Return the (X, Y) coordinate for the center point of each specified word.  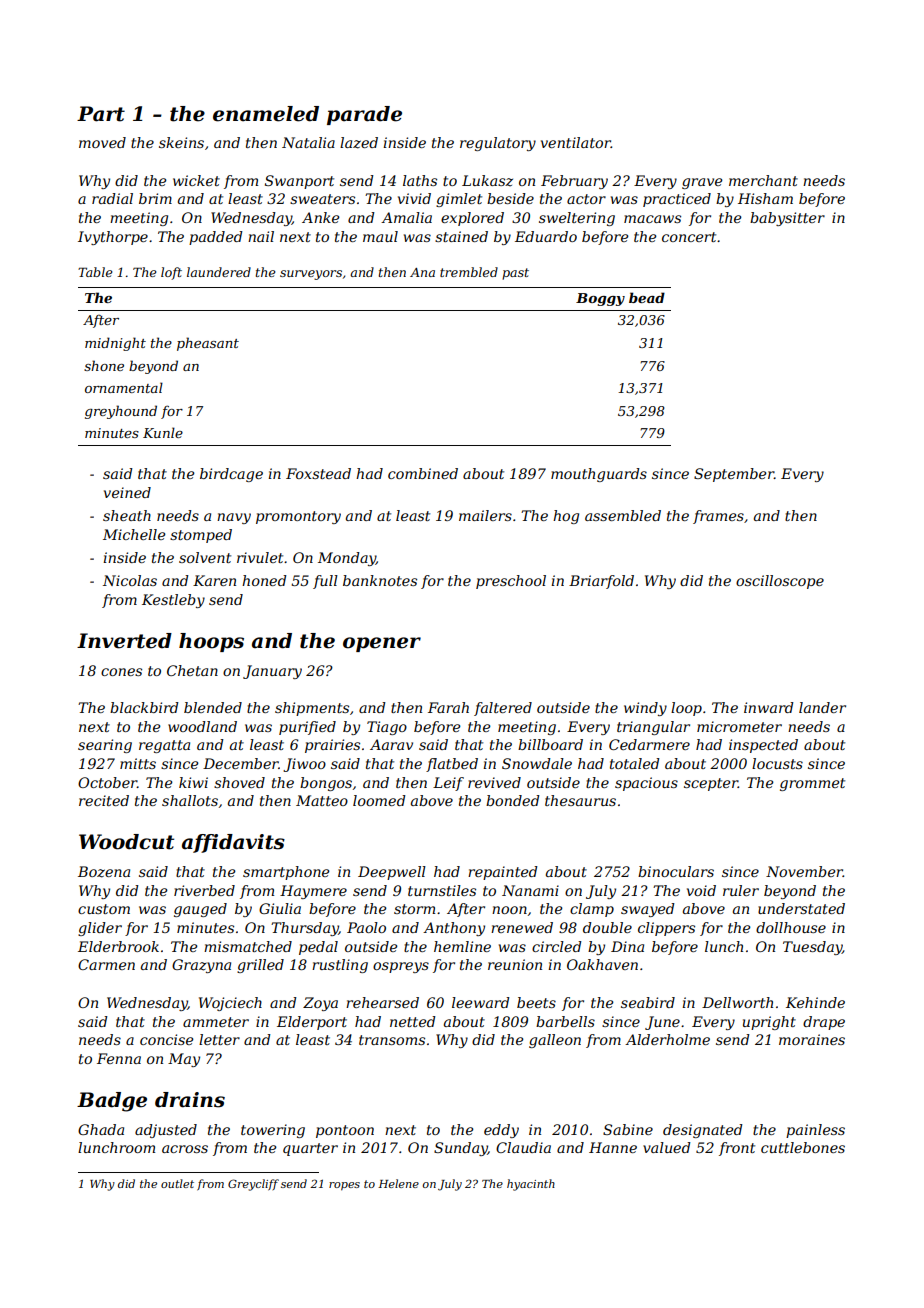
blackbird (144, 707)
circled (557, 946)
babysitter (787, 219)
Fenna (119, 1058)
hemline (462, 946)
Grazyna (201, 966)
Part (101, 114)
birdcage (231, 475)
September (734, 475)
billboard (550, 744)
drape (824, 1023)
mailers (485, 515)
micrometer (739, 726)
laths (420, 180)
